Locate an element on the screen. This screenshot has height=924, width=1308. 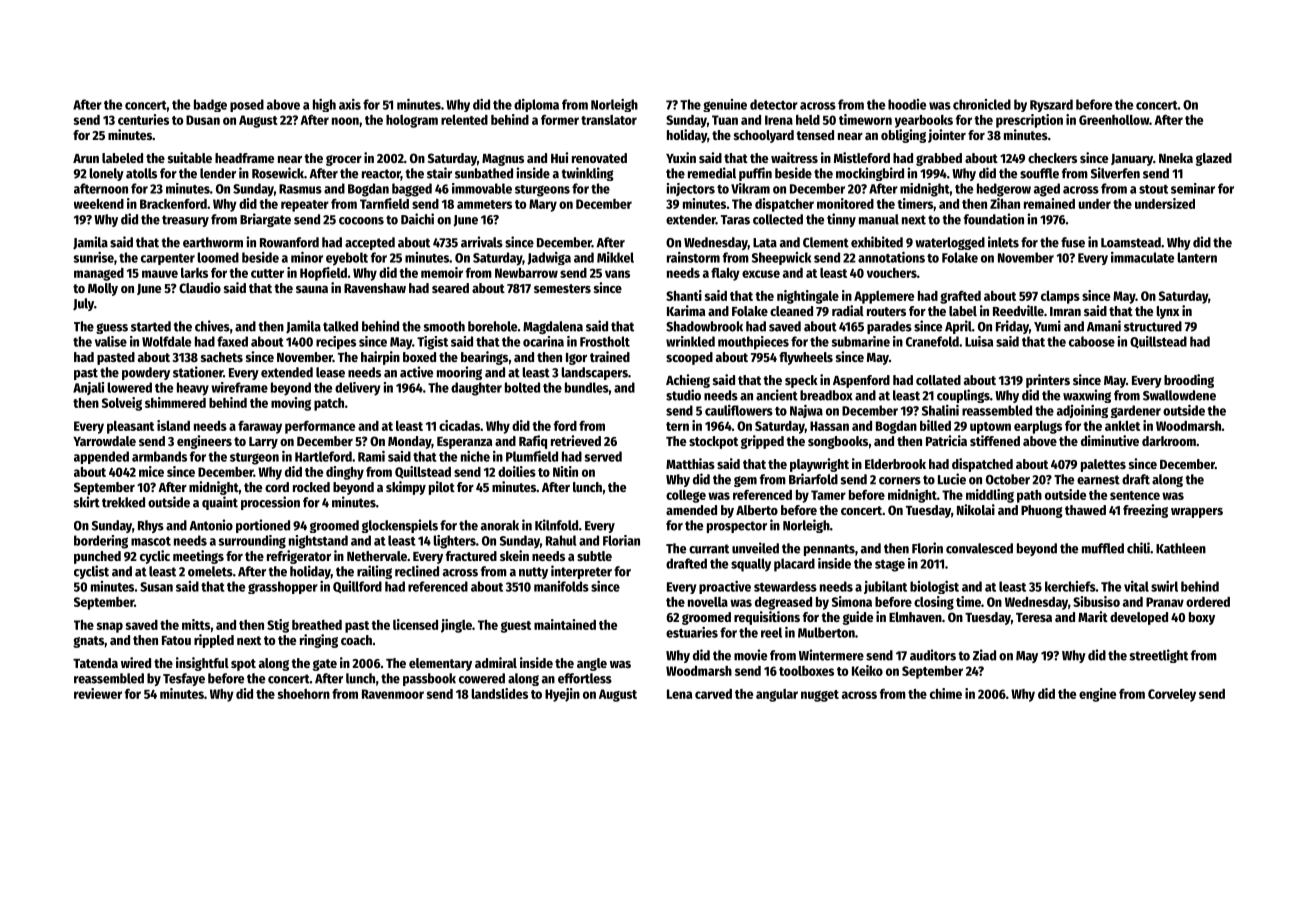
nugget is located at coordinates (820, 696).
